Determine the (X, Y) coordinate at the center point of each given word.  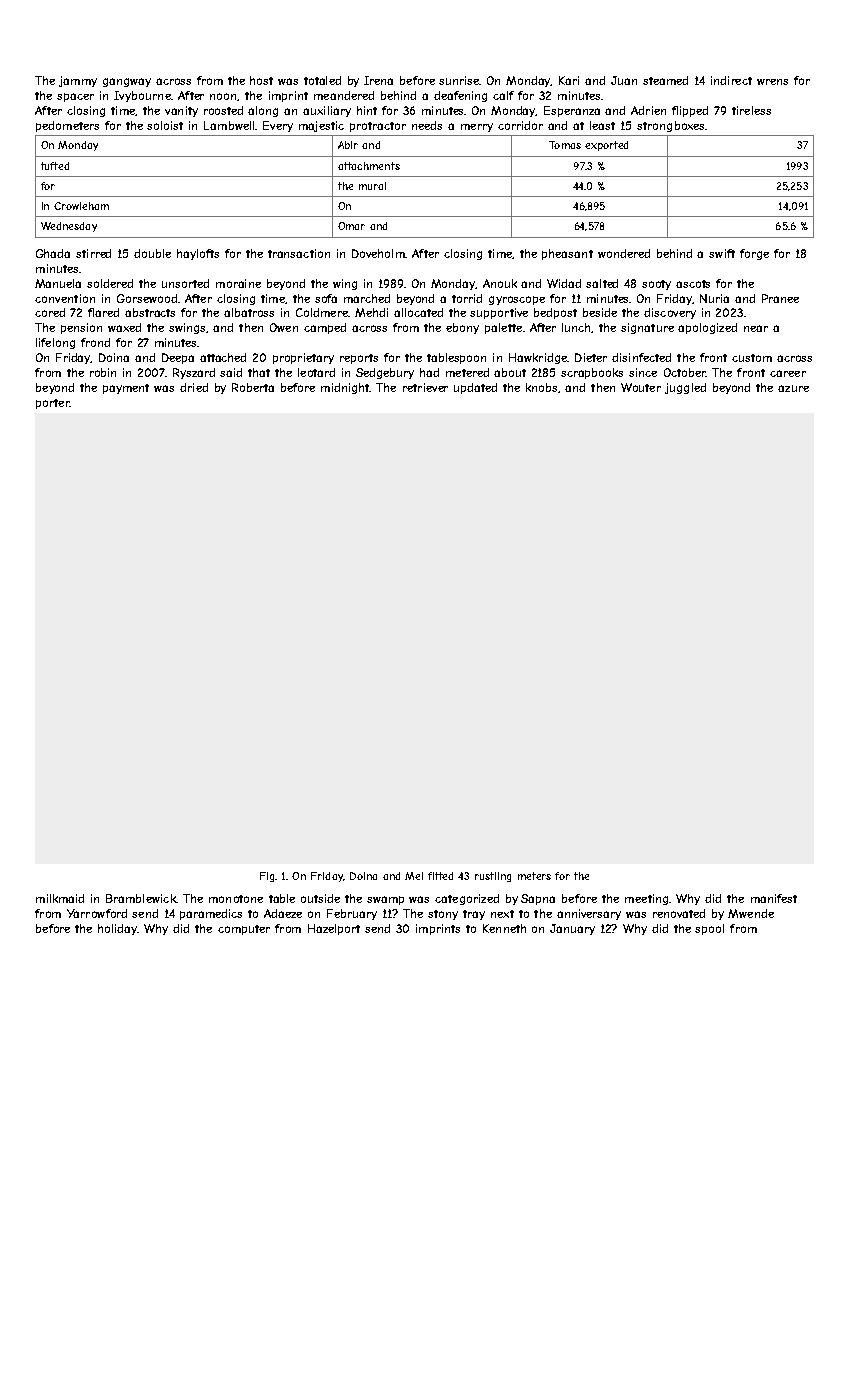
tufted (55, 166)
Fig (267, 877)
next (502, 914)
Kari (569, 80)
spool (709, 929)
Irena (378, 80)
